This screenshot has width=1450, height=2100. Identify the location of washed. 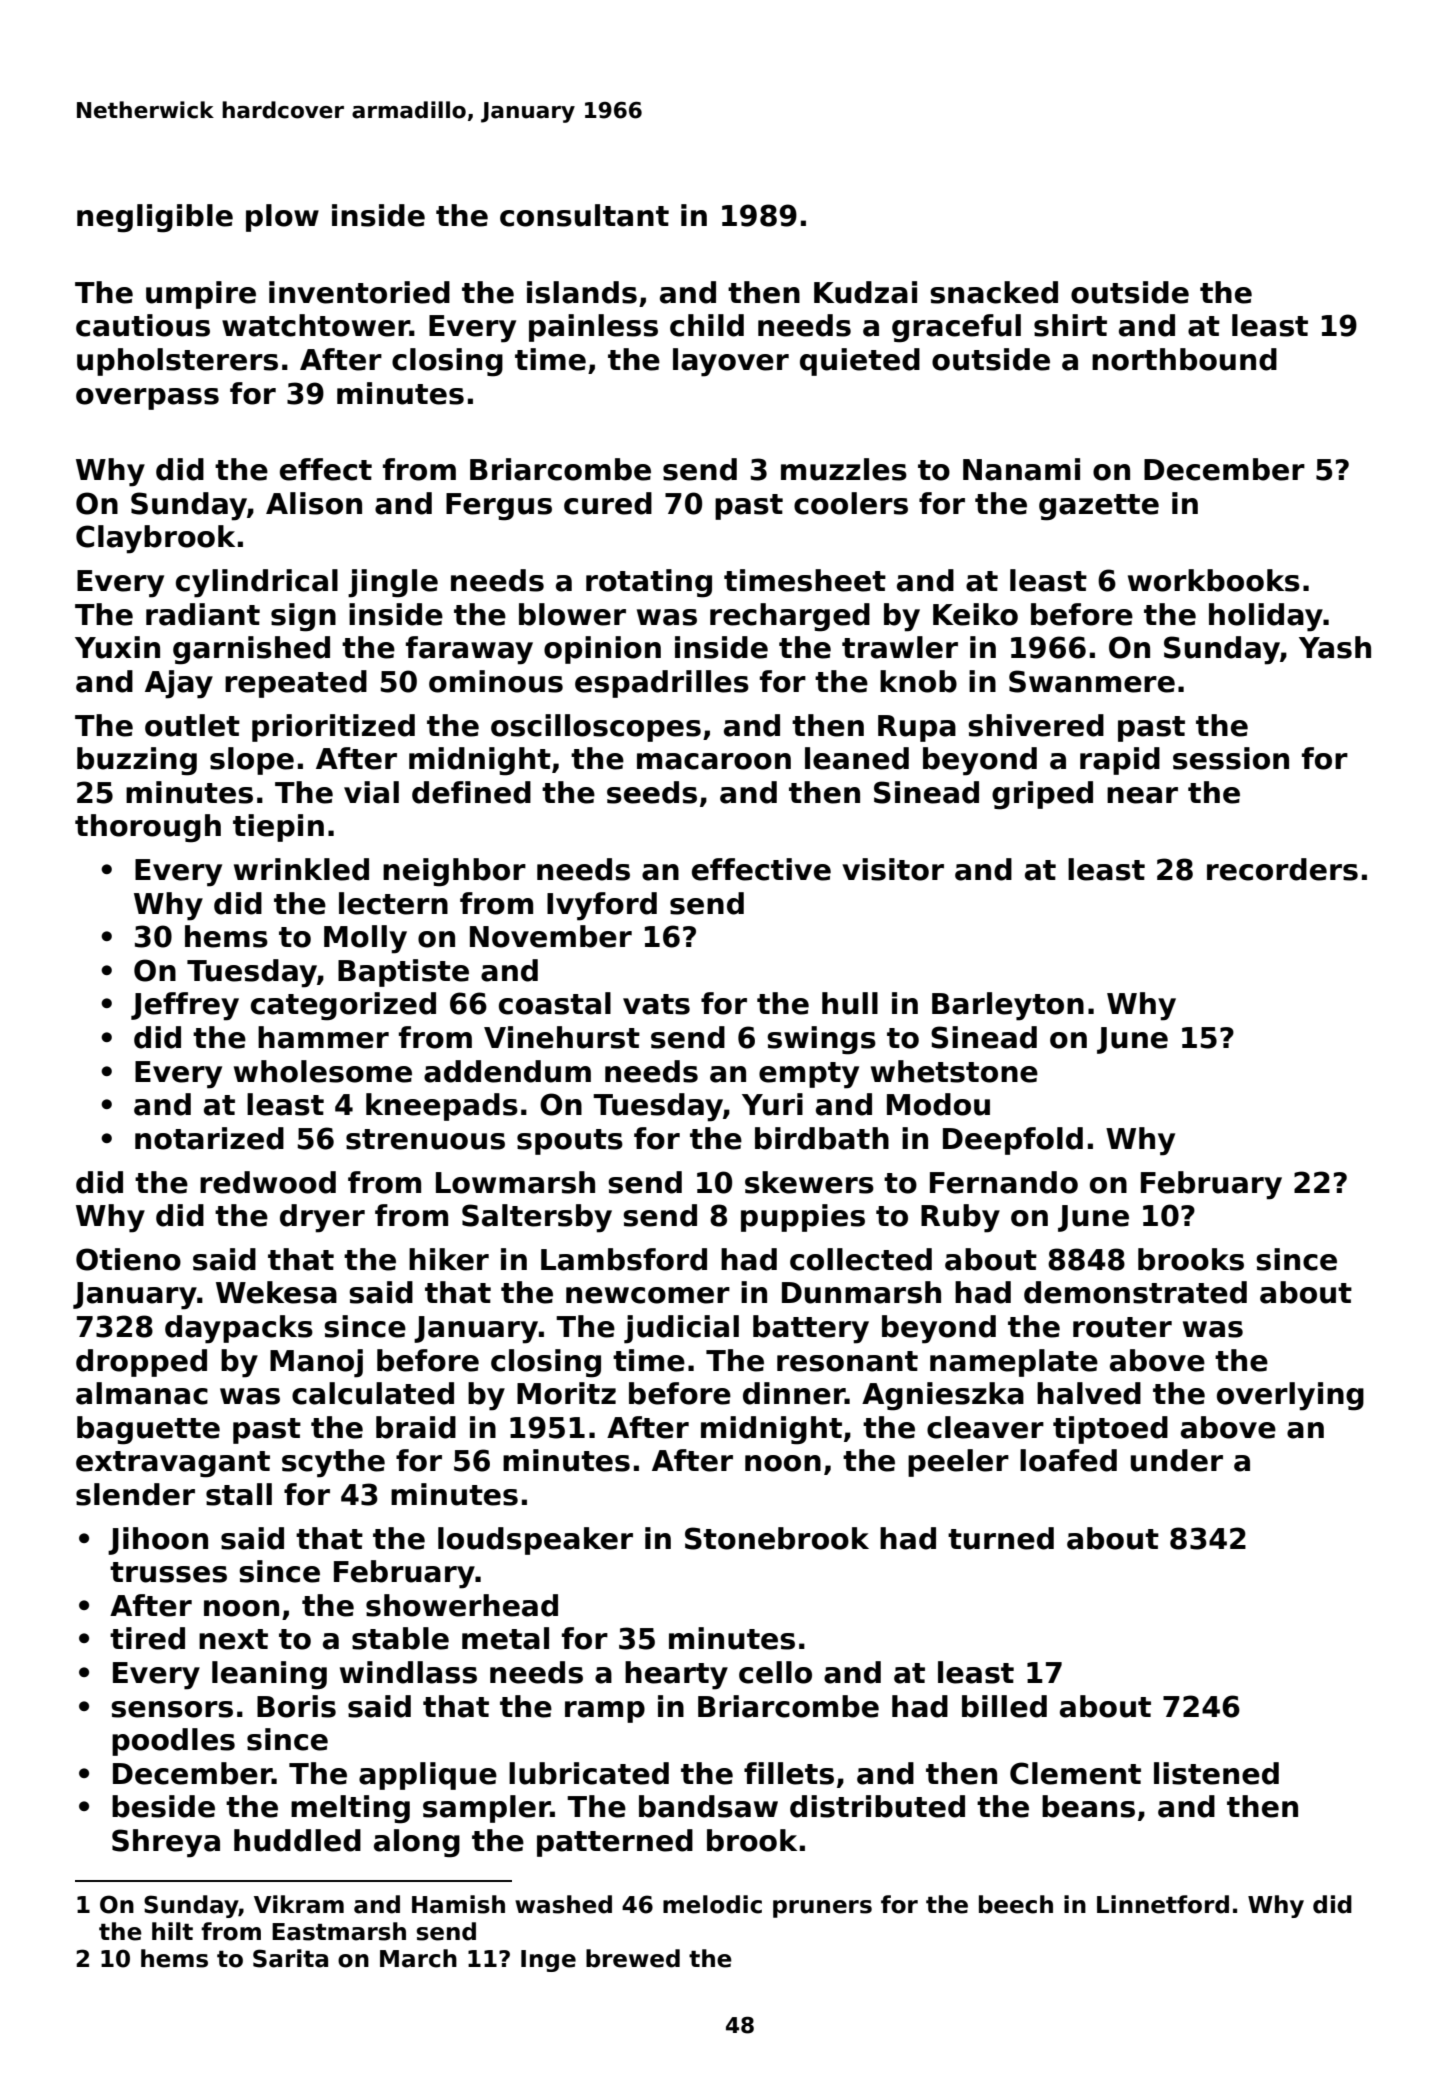
(563, 1904).
